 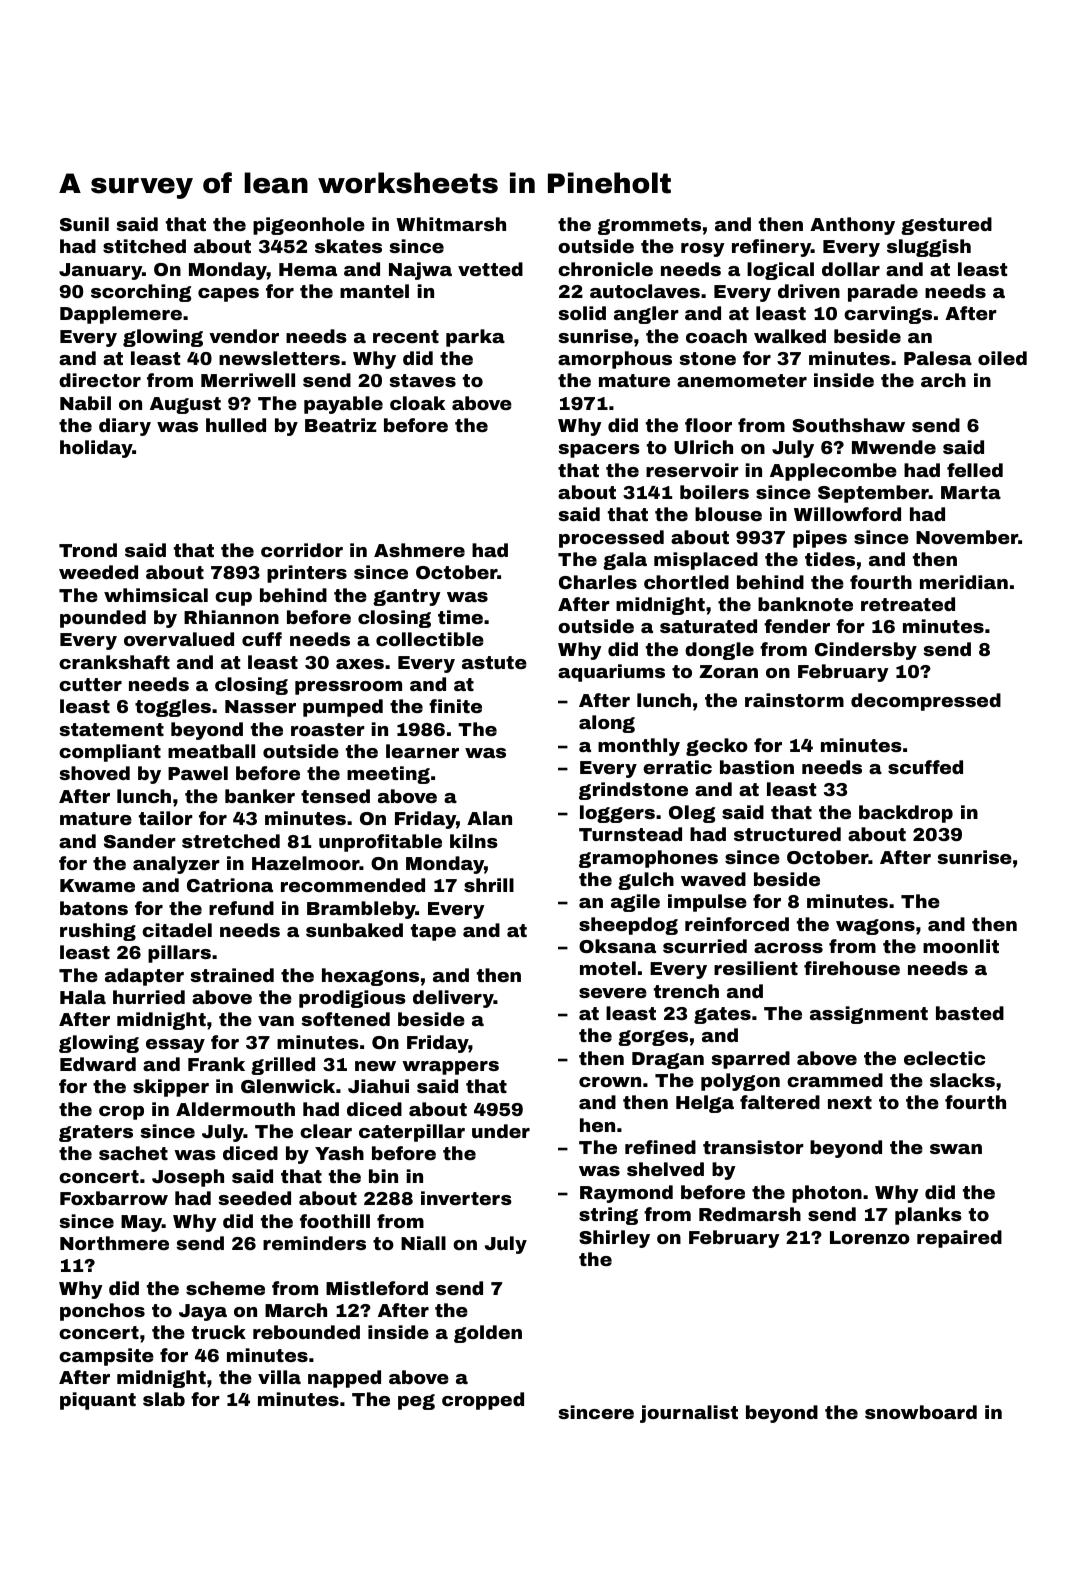 What do you see at coordinates (956, 1149) in the document?
I see `swan` at bounding box center [956, 1149].
